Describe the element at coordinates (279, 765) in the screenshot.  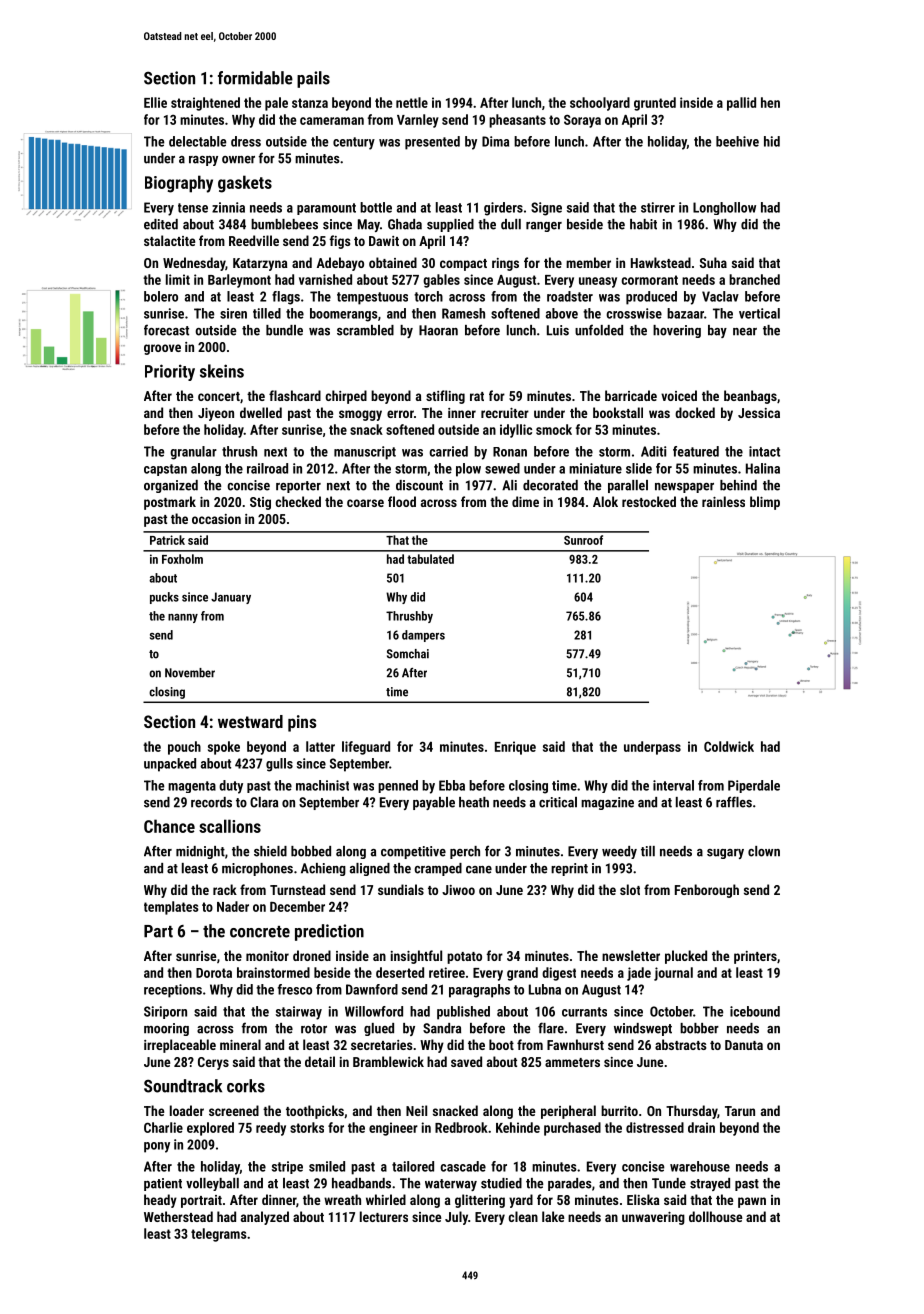
I see `gulls` at that location.
